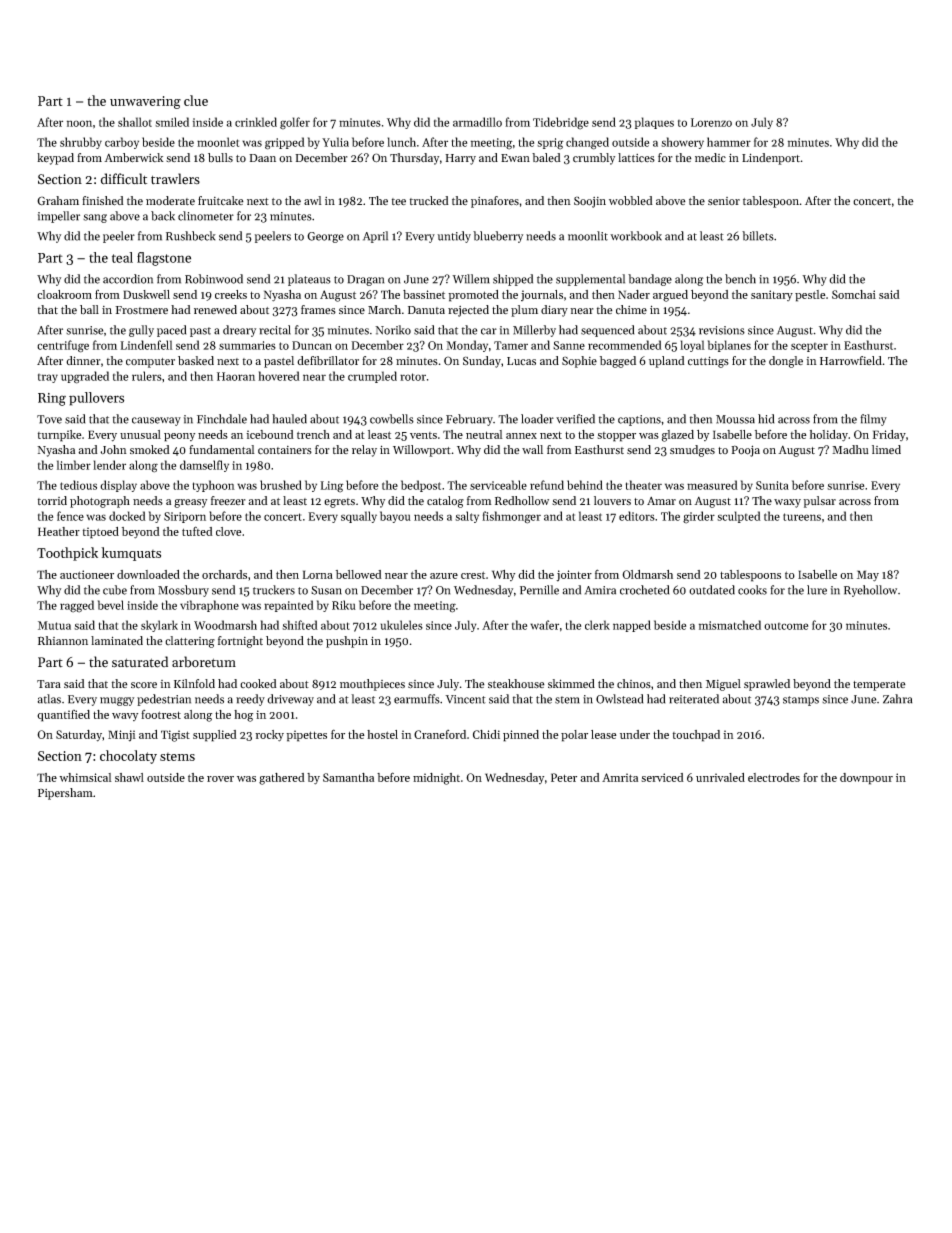  I want to click on bedpost, so click(421, 486).
